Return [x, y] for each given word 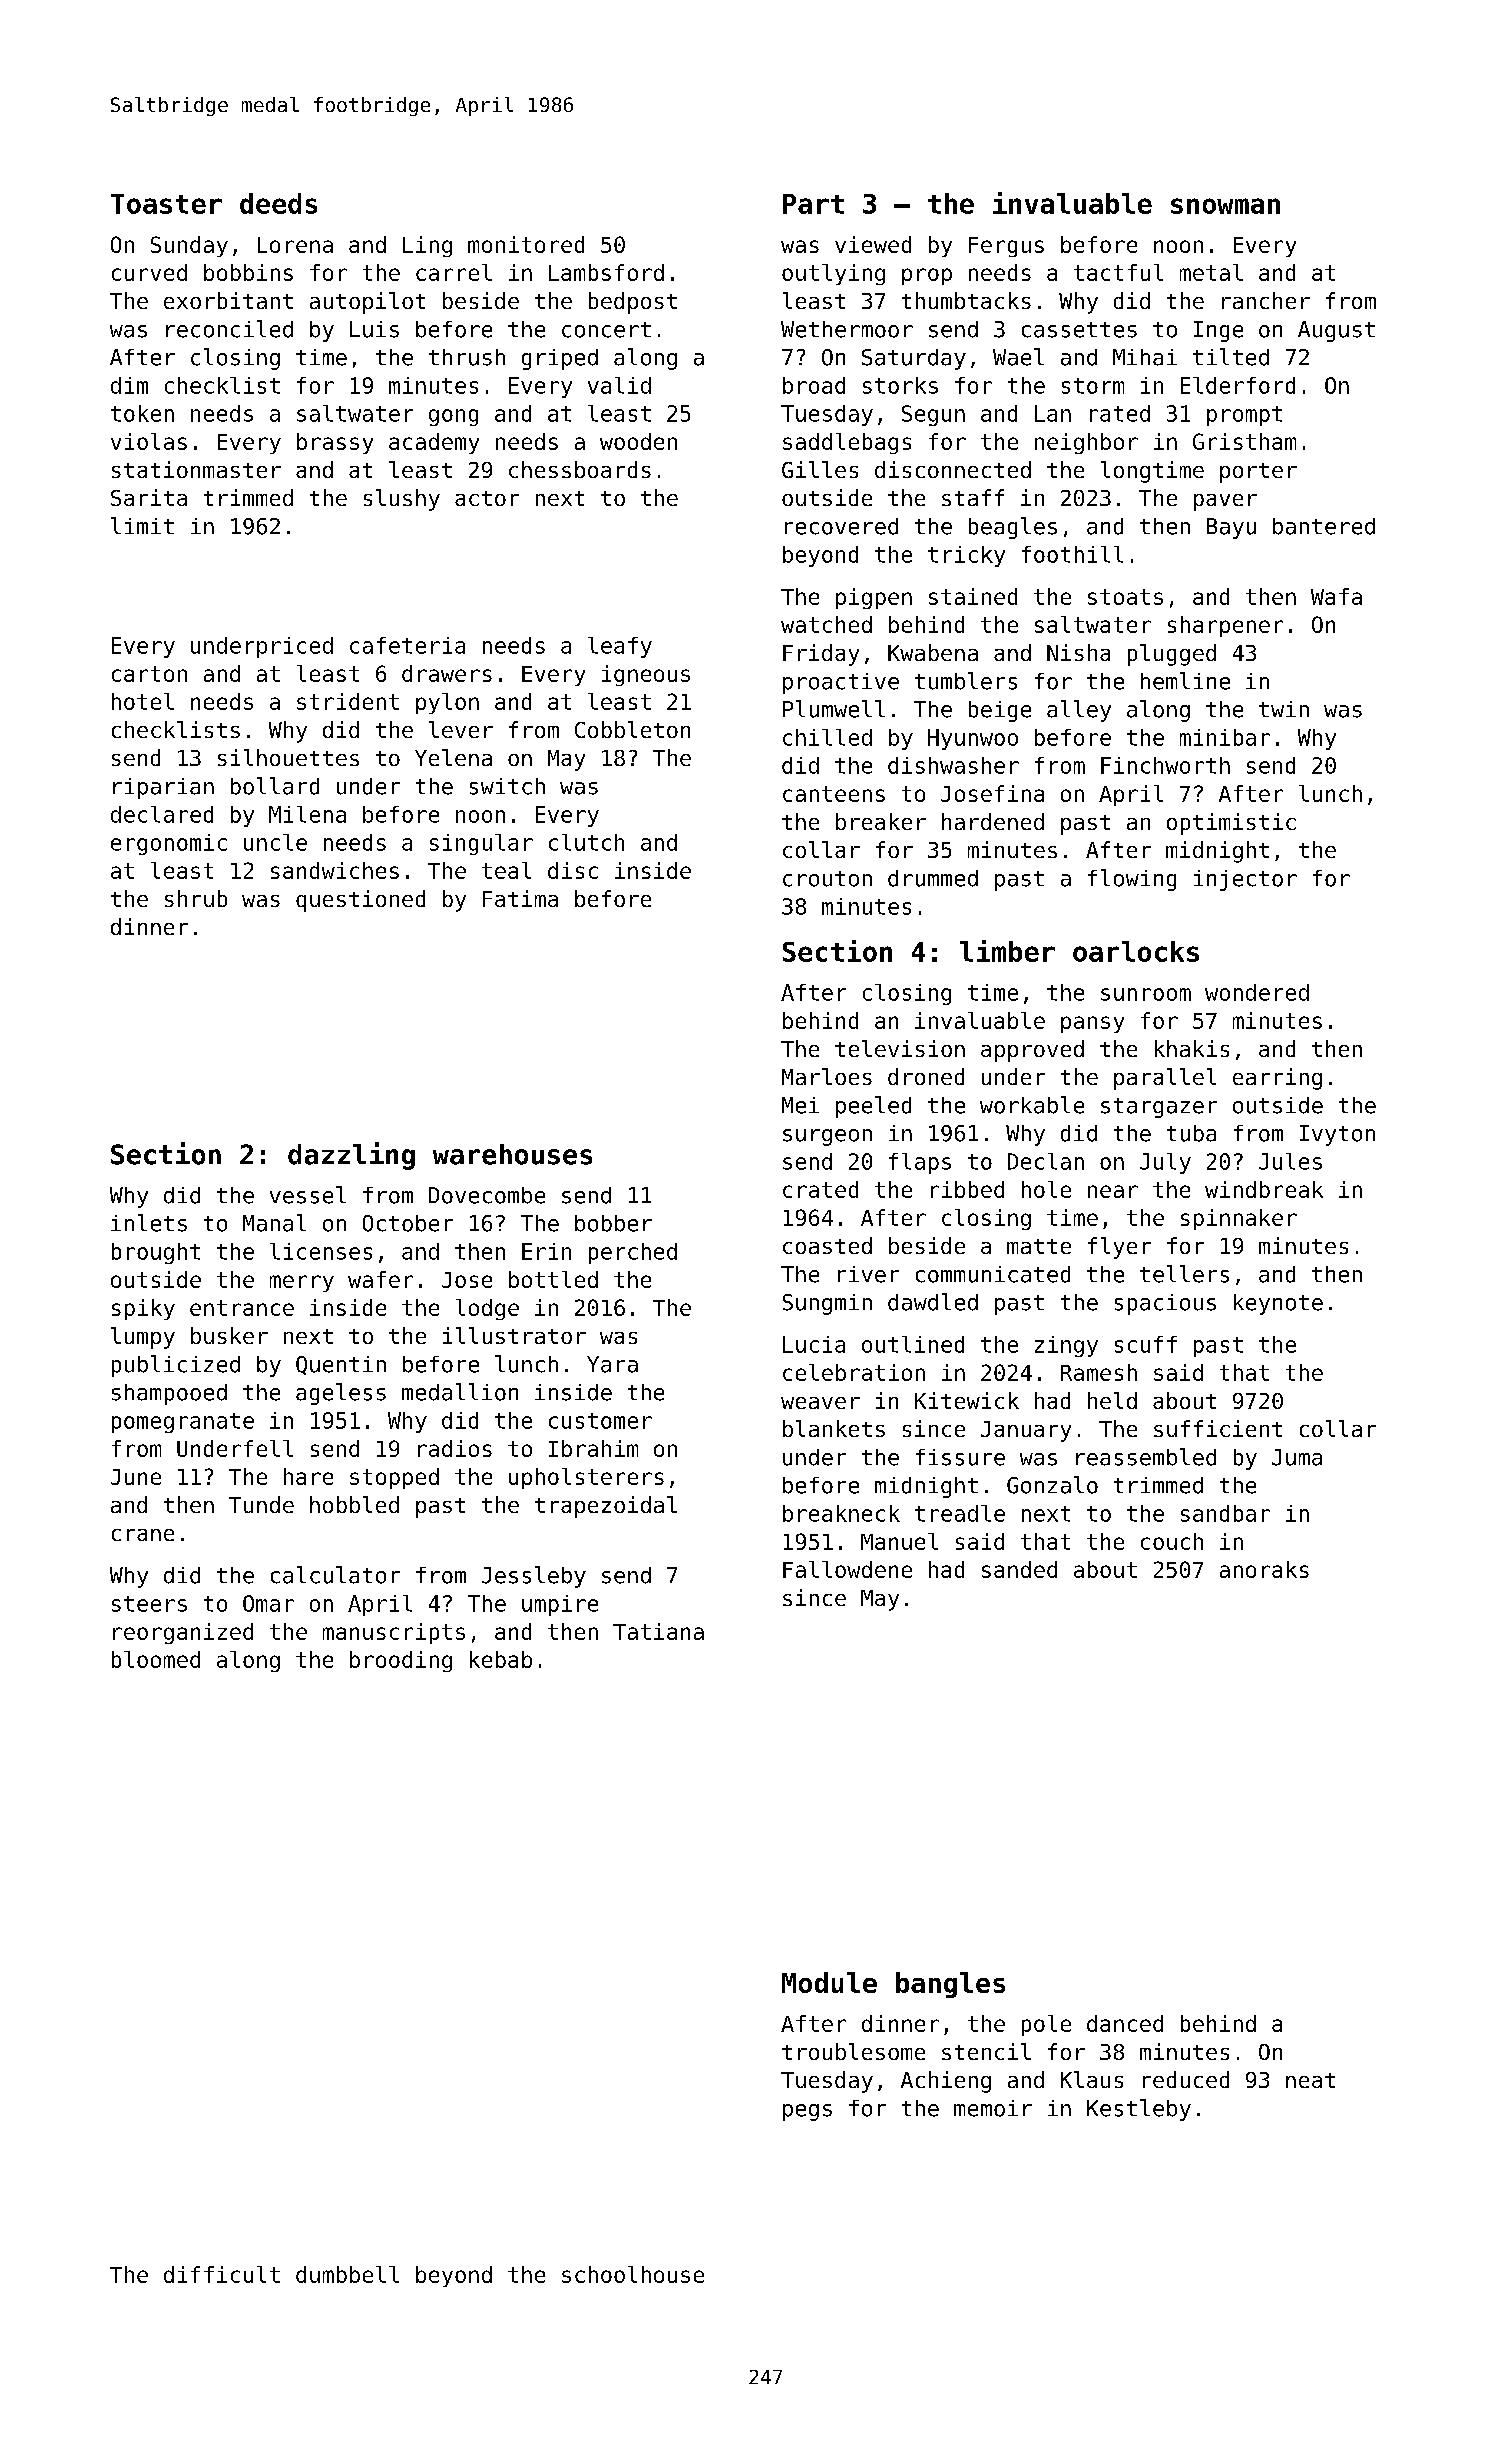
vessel [308, 1195]
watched [826, 624]
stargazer [1159, 1108]
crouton [827, 879]
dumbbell [347, 2274]
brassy [335, 443]
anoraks [1264, 1569]
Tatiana [658, 1631]
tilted [1231, 357]
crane [143, 1535]
